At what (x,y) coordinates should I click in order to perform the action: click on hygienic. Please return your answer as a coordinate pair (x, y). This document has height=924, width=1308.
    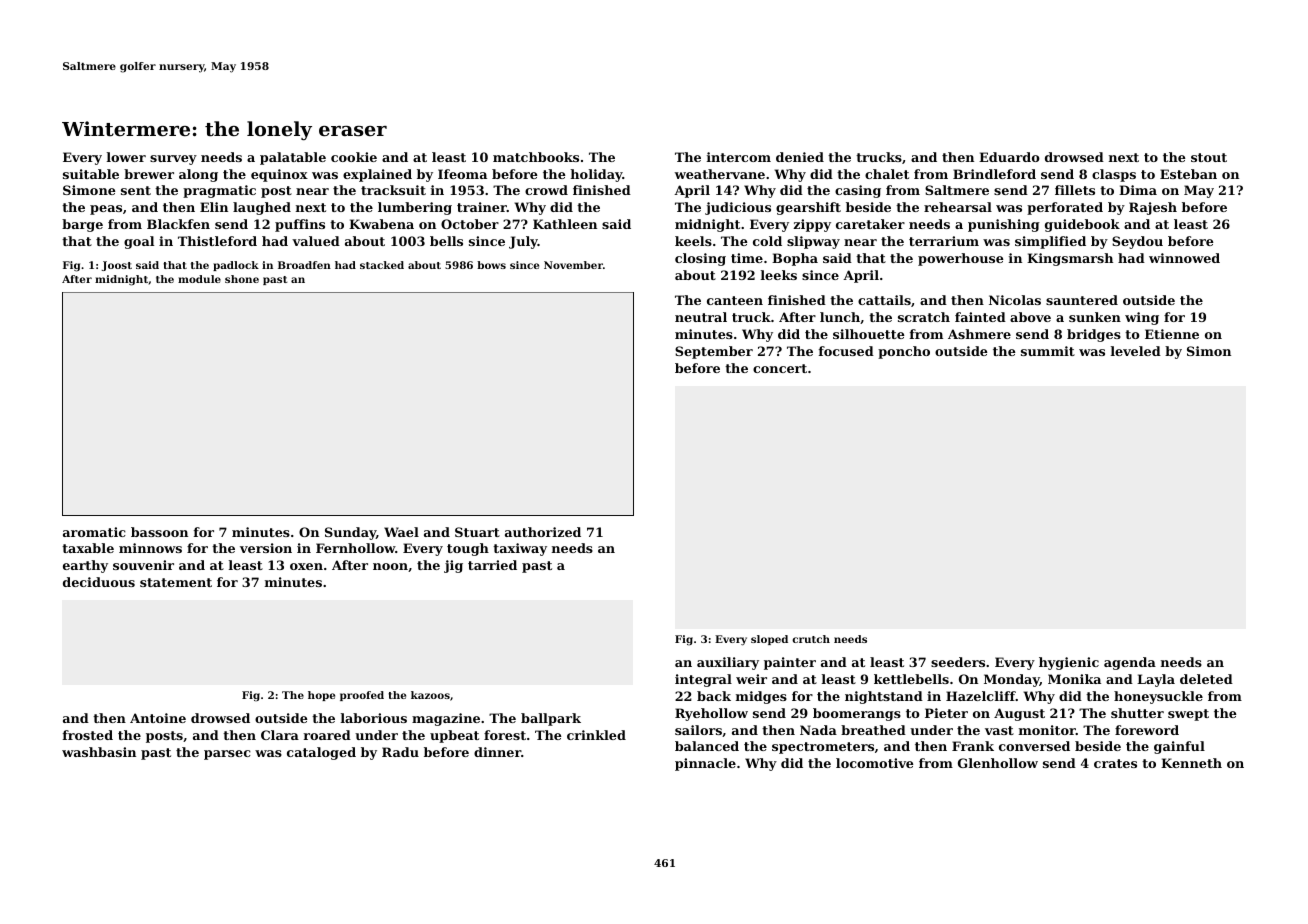
    Looking at the image, I should click on (1069, 663).
